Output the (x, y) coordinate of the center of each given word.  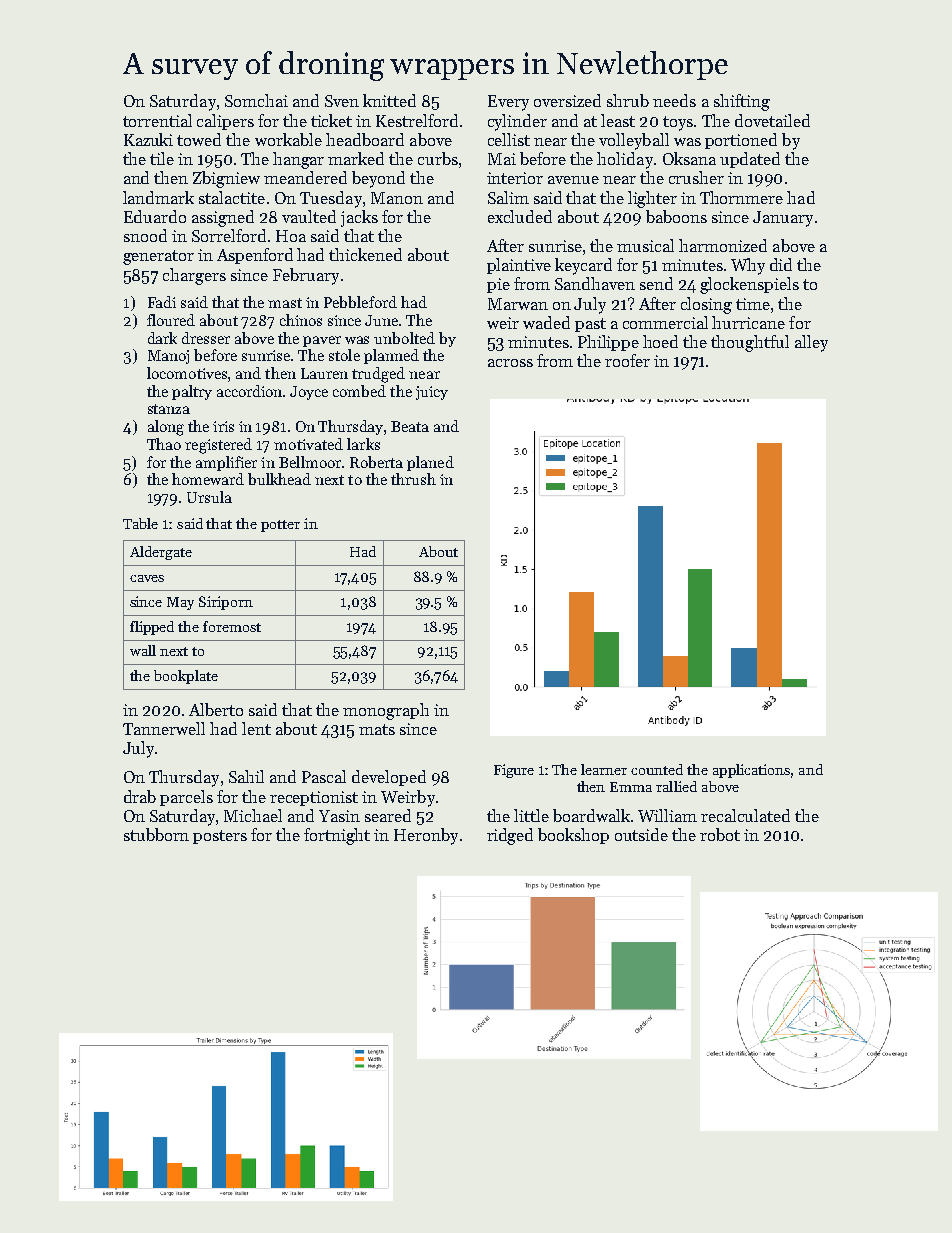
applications (751, 771)
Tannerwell (164, 728)
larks (363, 444)
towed (199, 139)
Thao (164, 444)
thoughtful (750, 343)
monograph (386, 711)
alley (811, 343)
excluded (520, 216)
